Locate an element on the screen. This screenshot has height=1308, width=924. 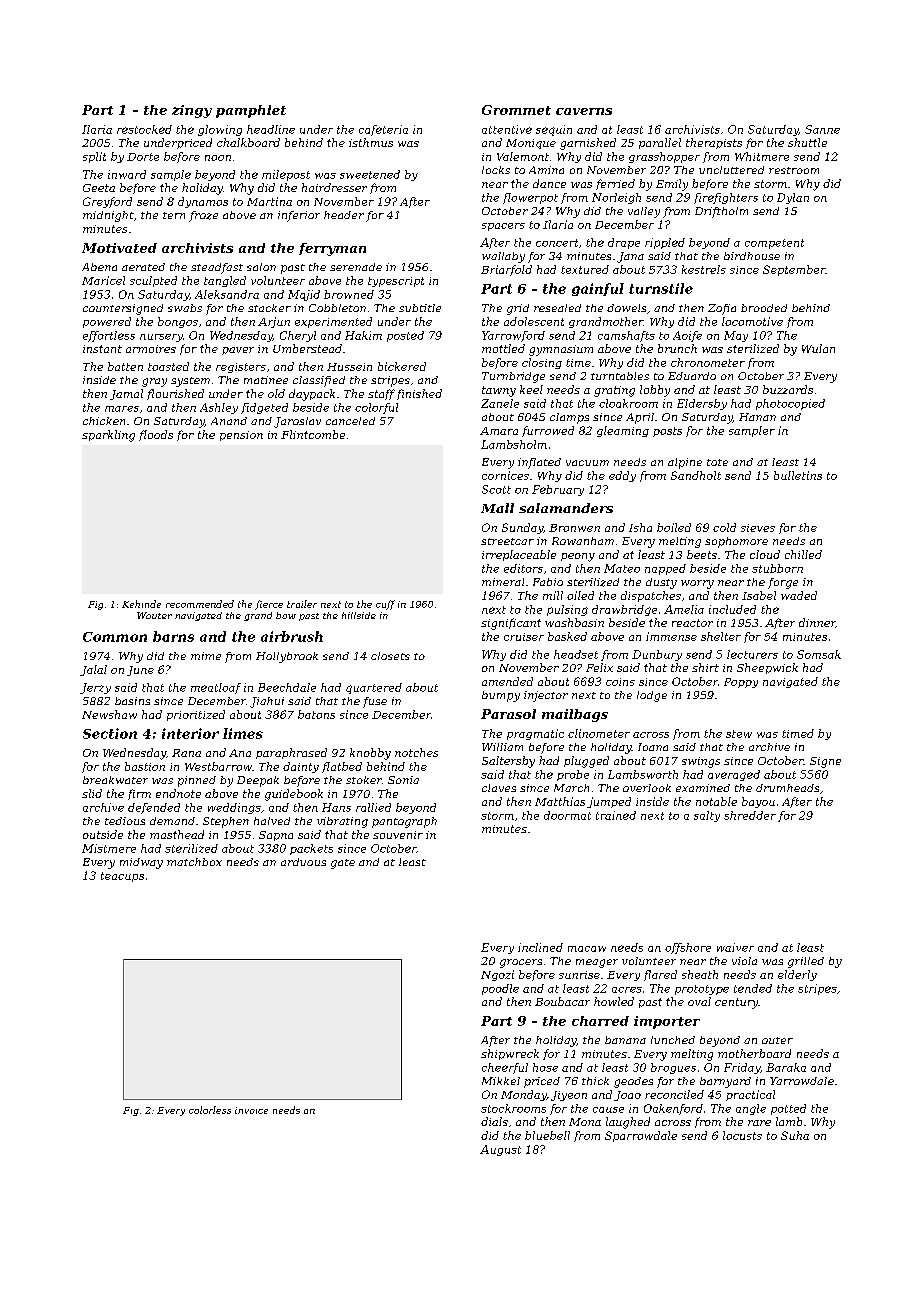
cafeteria is located at coordinates (383, 130).
